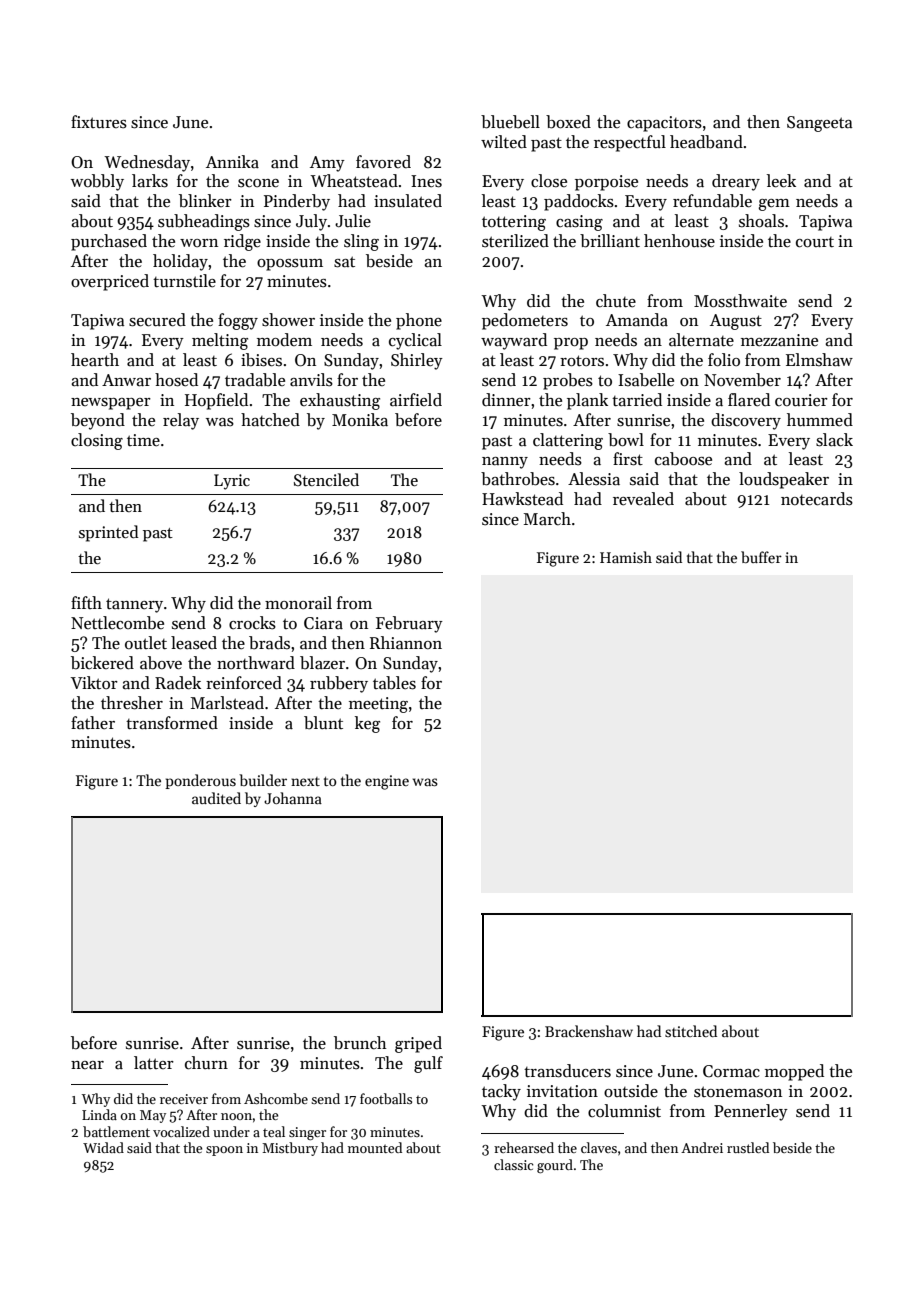 The width and height of the page is (924, 1314). I want to click on loudspeaker, so click(784, 480).
